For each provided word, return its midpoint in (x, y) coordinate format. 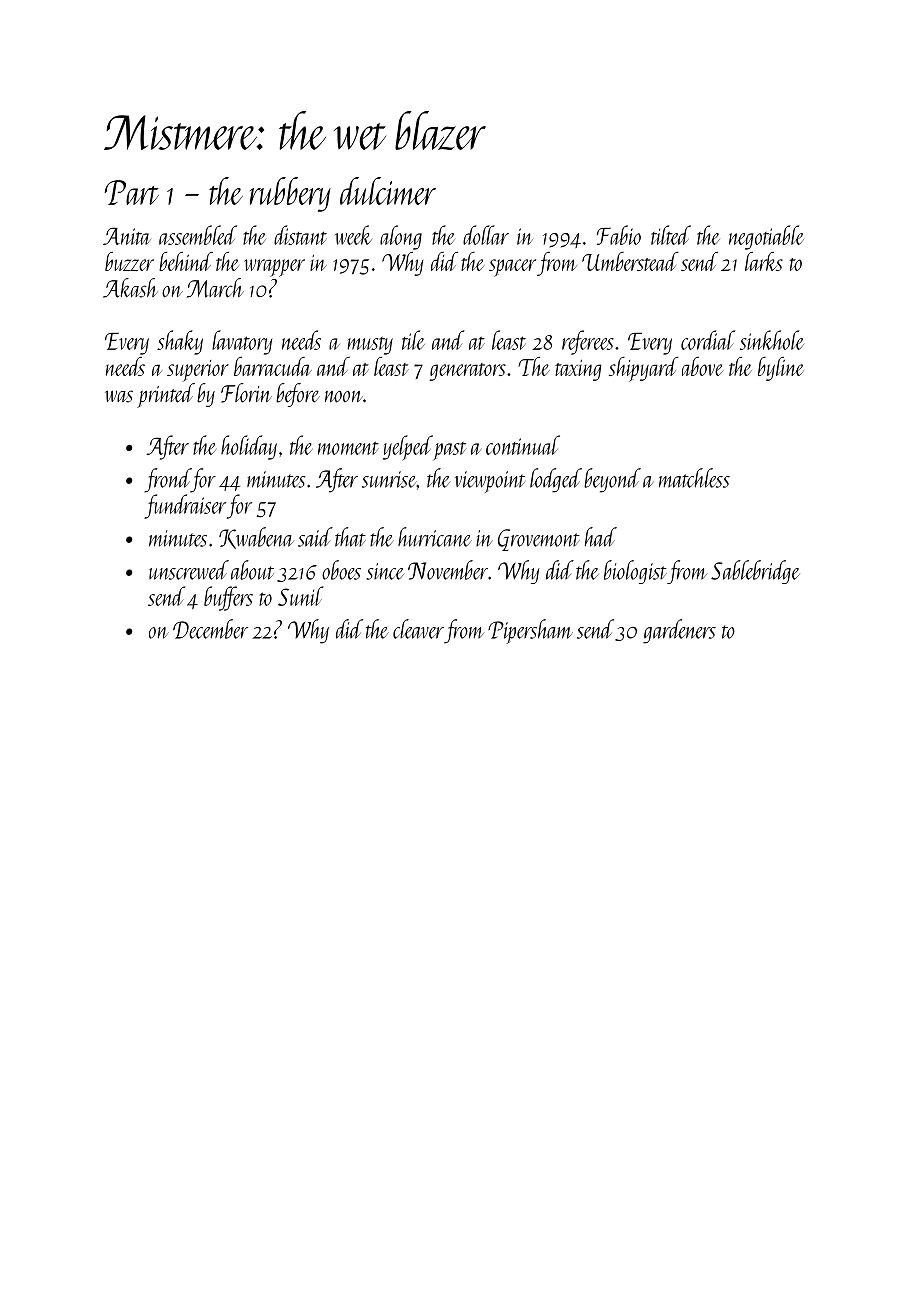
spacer (512, 268)
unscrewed (189, 570)
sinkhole (772, 340)
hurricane (435, 537)
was (119, 396)
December (210, 629)
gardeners (679, 631)
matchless (694, 478)
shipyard (644, 369)
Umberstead (630, 261)
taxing (578, 370)
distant (300, 235)
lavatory (242, 342)
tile (413, 340)
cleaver (418, 629)
